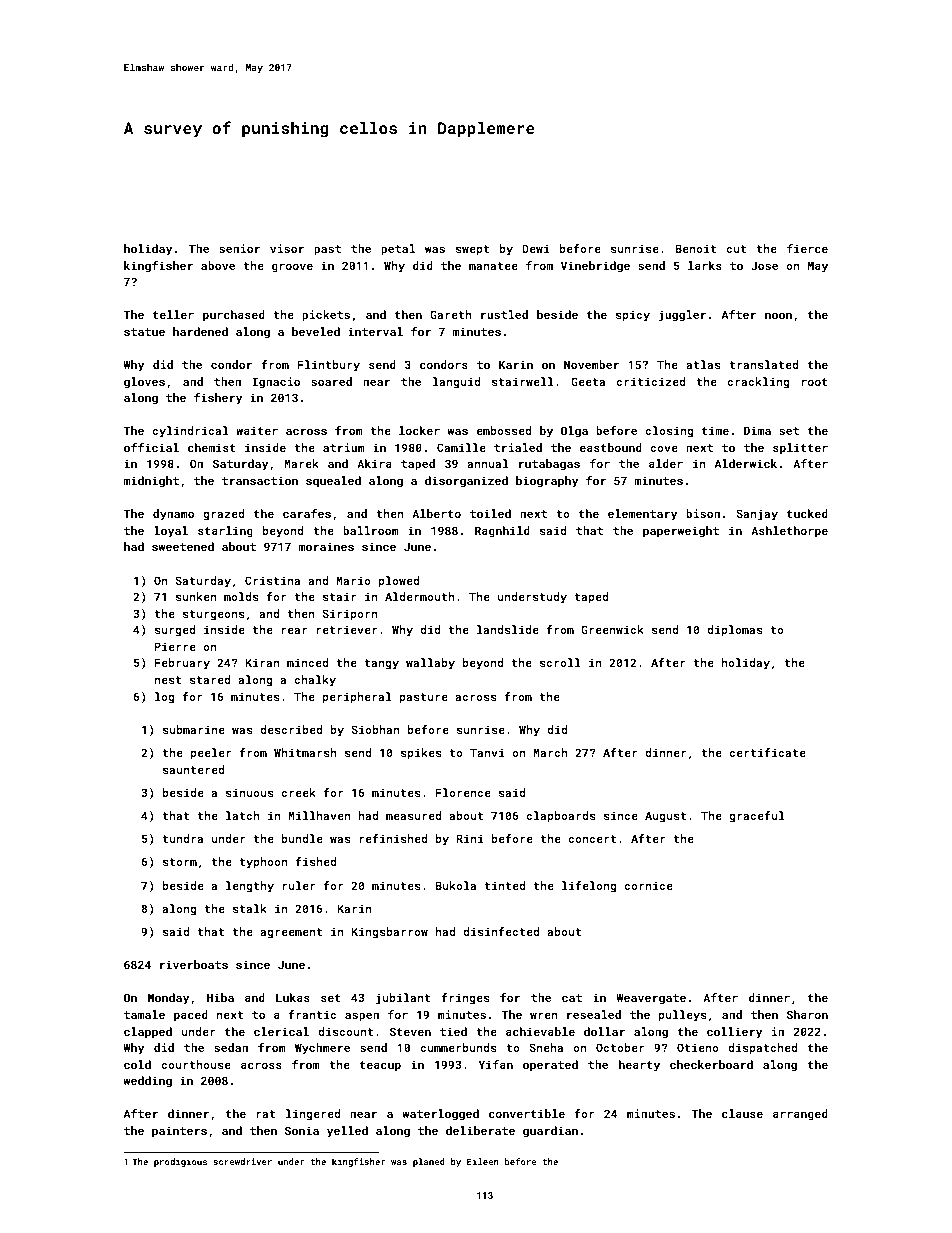 This document has width=952, height=1233. I want to click on criticized, so click(650, 381).
